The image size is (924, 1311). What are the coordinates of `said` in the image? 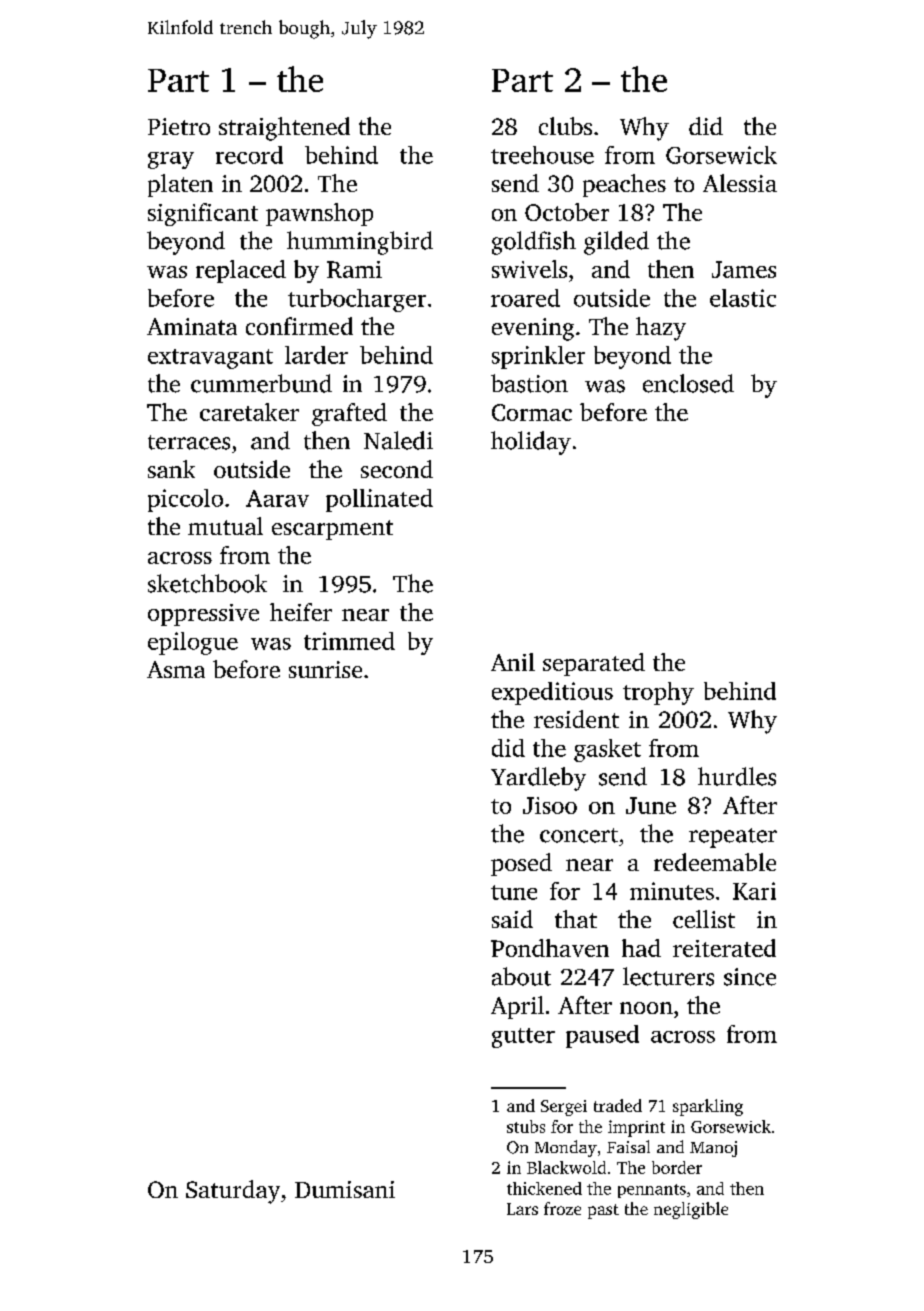 It's located at (512, 919).
